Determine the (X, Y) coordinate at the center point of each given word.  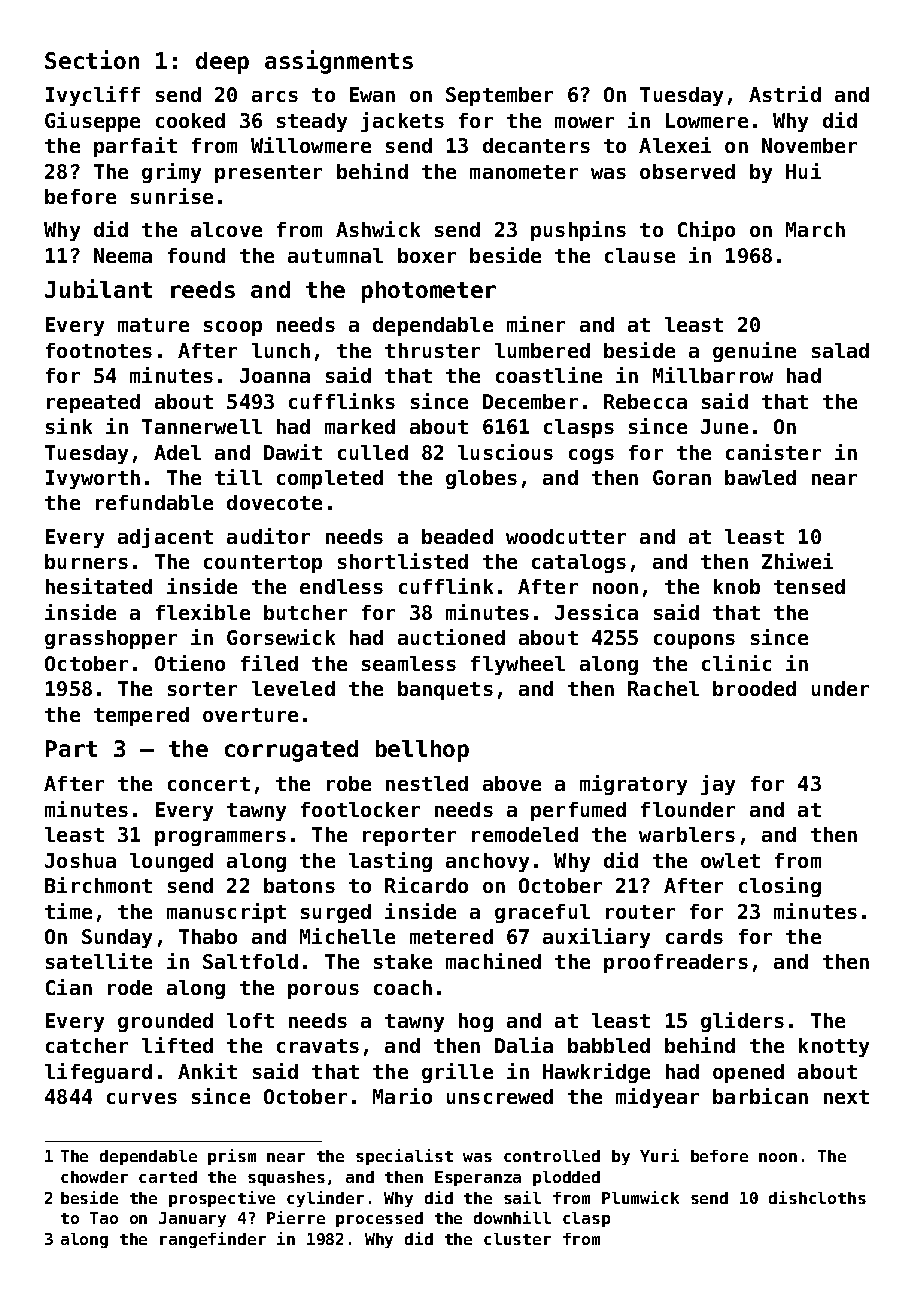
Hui (803, 171)
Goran (682, 477)
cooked (190, 120)
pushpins (578, 231)
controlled (552, 1156)
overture (250, 715)
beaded (457, 536)
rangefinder (213, 1240)
